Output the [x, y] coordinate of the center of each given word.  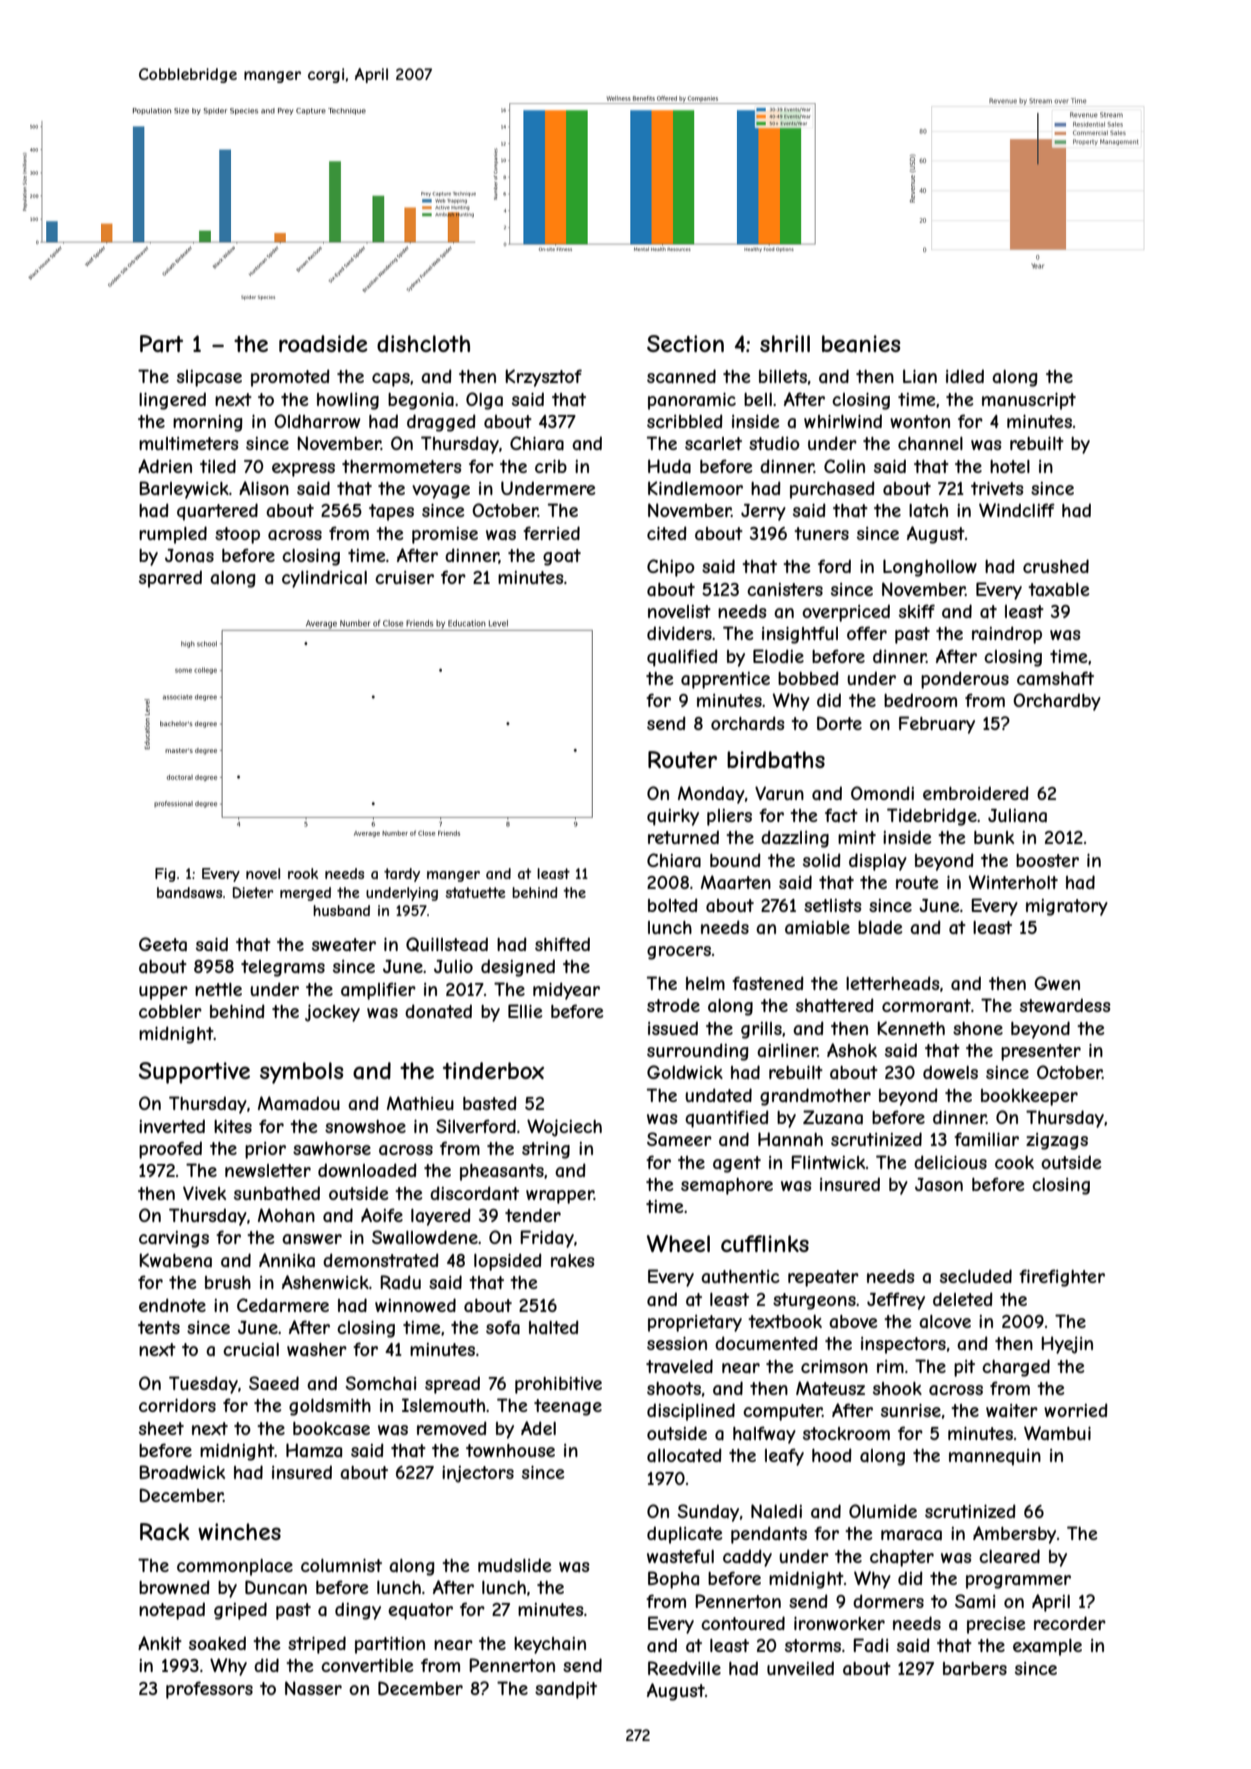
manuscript [1029, 401]
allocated [684, 1455]
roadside [323, 344]
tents [159, 1327]
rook [303, 873]
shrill [785, 343]
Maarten [736, 882]
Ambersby [1014, 1535]
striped [317, 1645]
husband [341, 910]
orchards [748, 723]
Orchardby [1057, 702]
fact [841, 815]
